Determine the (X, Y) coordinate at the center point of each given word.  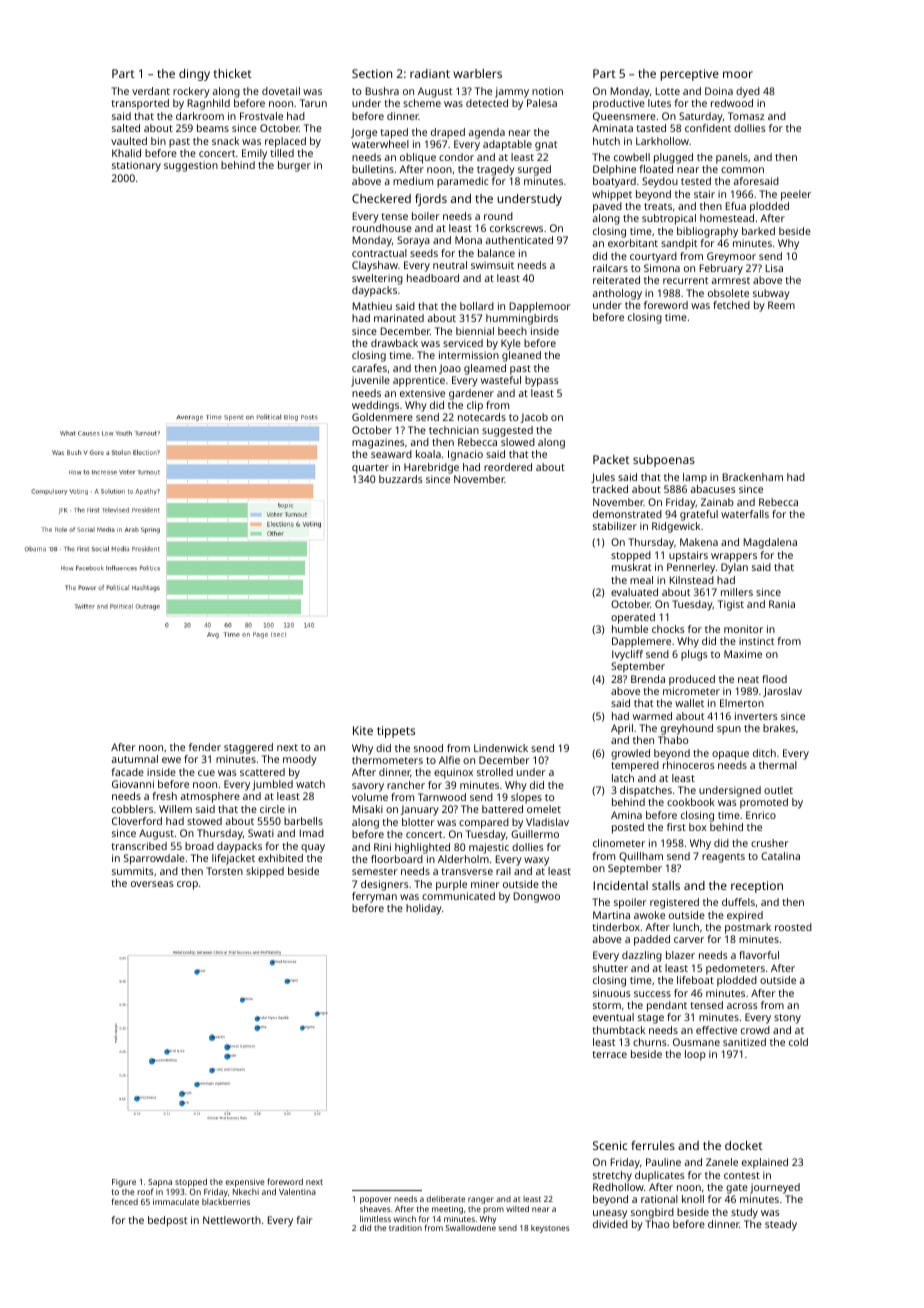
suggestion (191, 166)
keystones (550, 1229)
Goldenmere (382, 417)
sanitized (744, 1042)
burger (294, 166)
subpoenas (664, 461)
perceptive (690, 75)
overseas (152, 884)
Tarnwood (442, 797)
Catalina (780, 856)
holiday (424, 909)
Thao (657, 1224)
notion (547, 91)
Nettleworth (232, 1220)
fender (205, 747)
